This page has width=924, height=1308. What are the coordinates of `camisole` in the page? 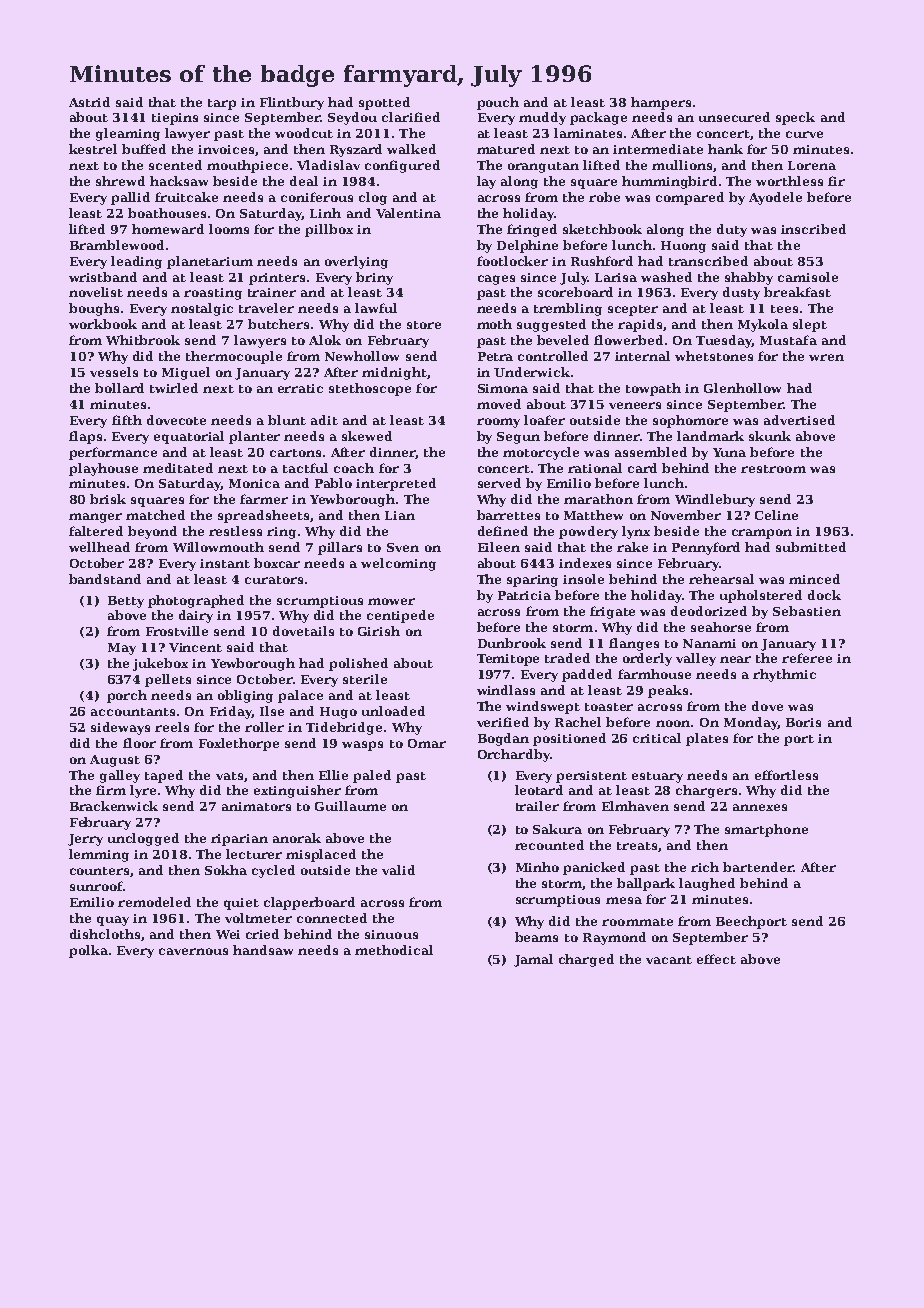 It's located at (808, 277).
